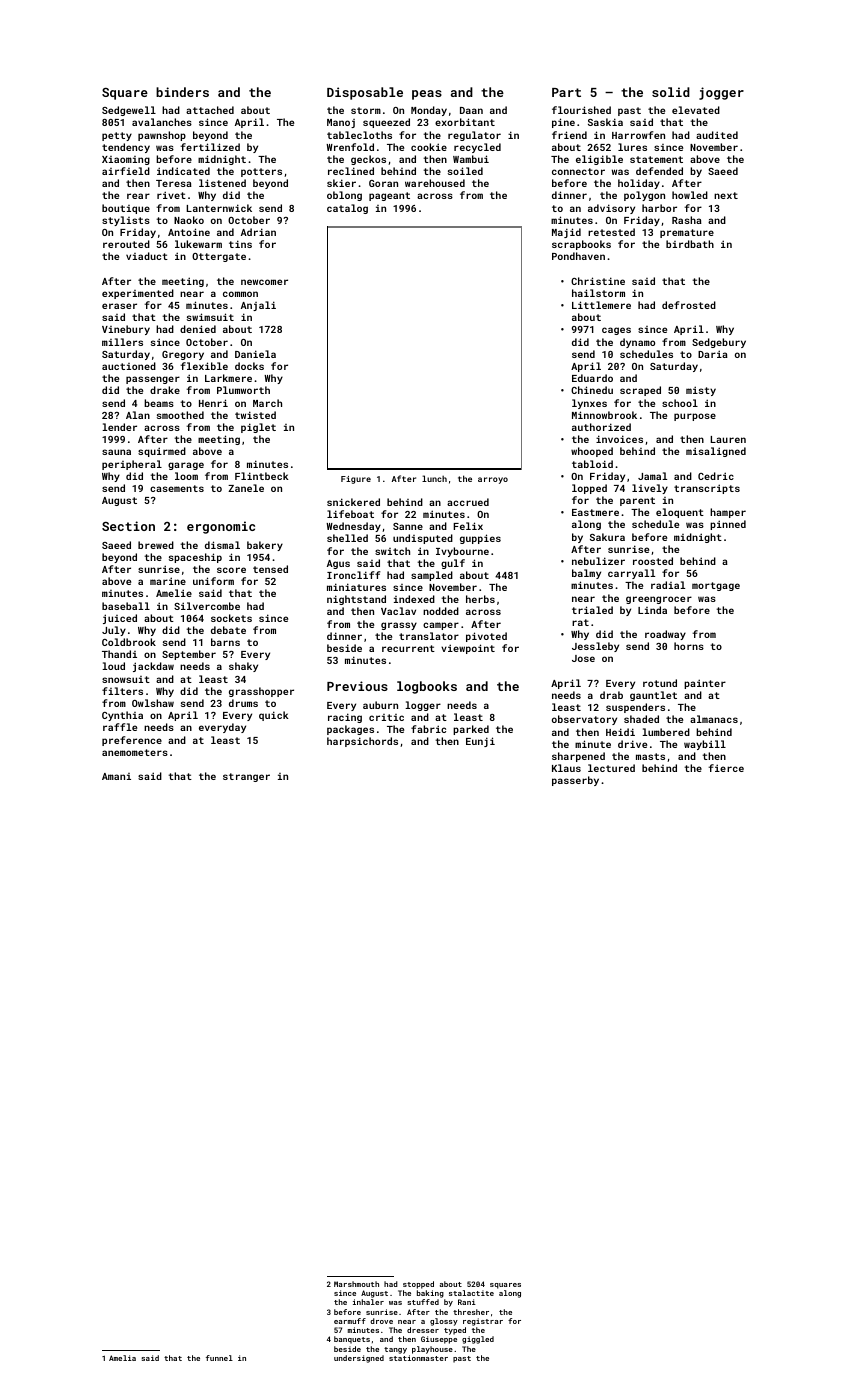  What do you see at coordinates (428, 729) in the image?
I see `fabric` at bounding box center [428, 729].
